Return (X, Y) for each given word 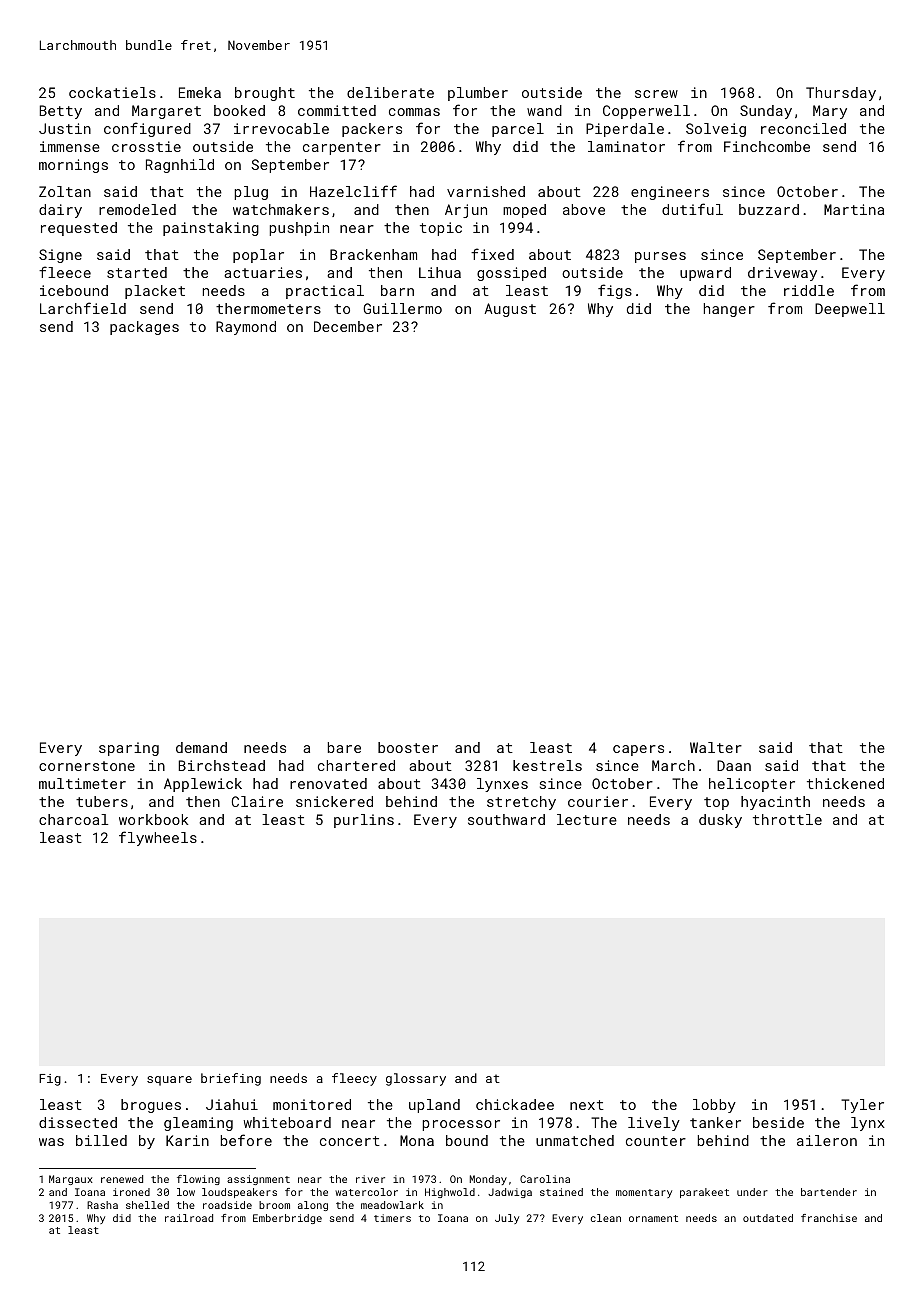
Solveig (716, 130)
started (137, 272)
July (507, 1219)
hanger (729, 310)
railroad (189, 1218)
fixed (492, 254)
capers (638, 750)
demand (201, 747)
